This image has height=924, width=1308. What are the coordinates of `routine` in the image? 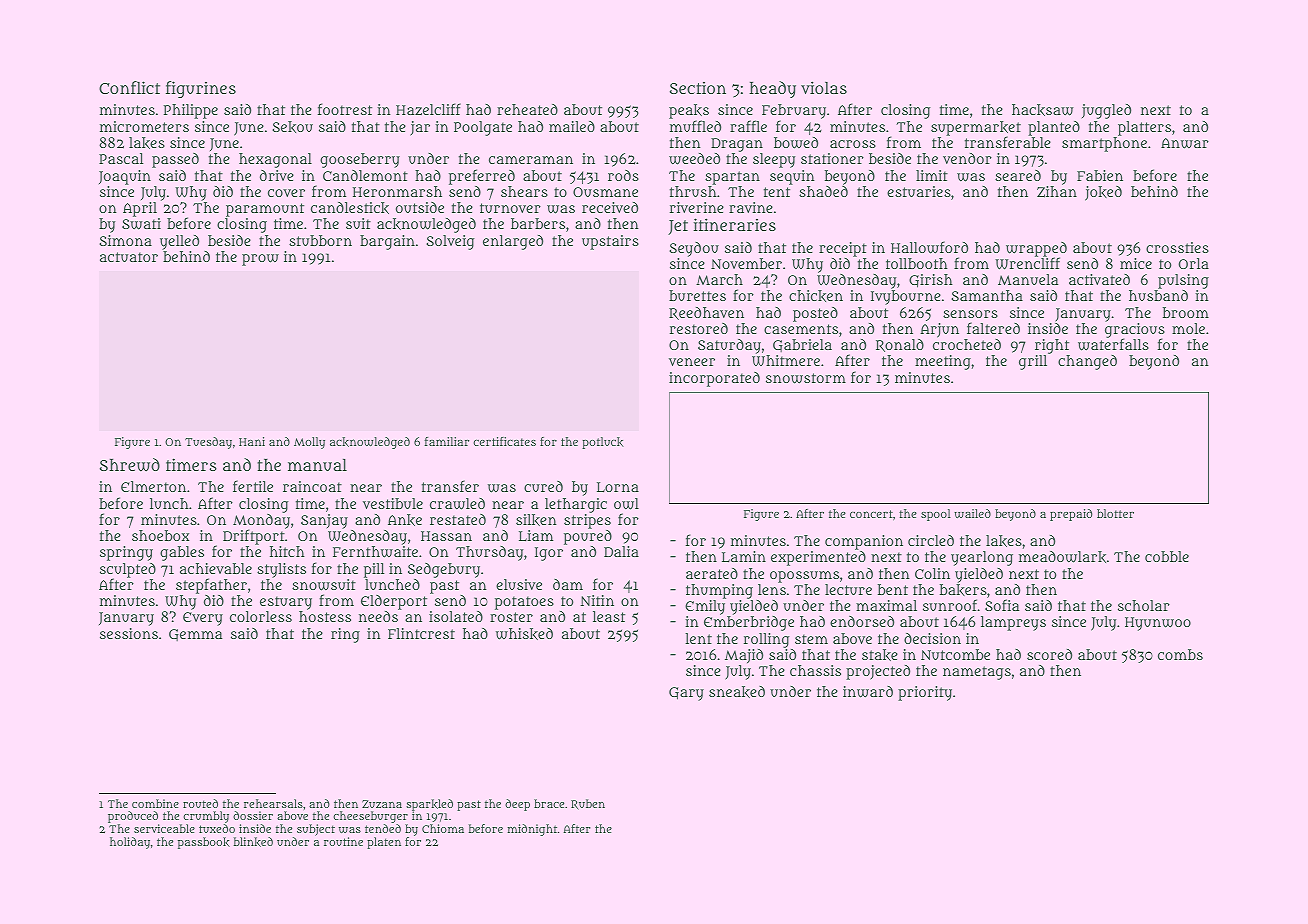 It's located at (343, 841).
